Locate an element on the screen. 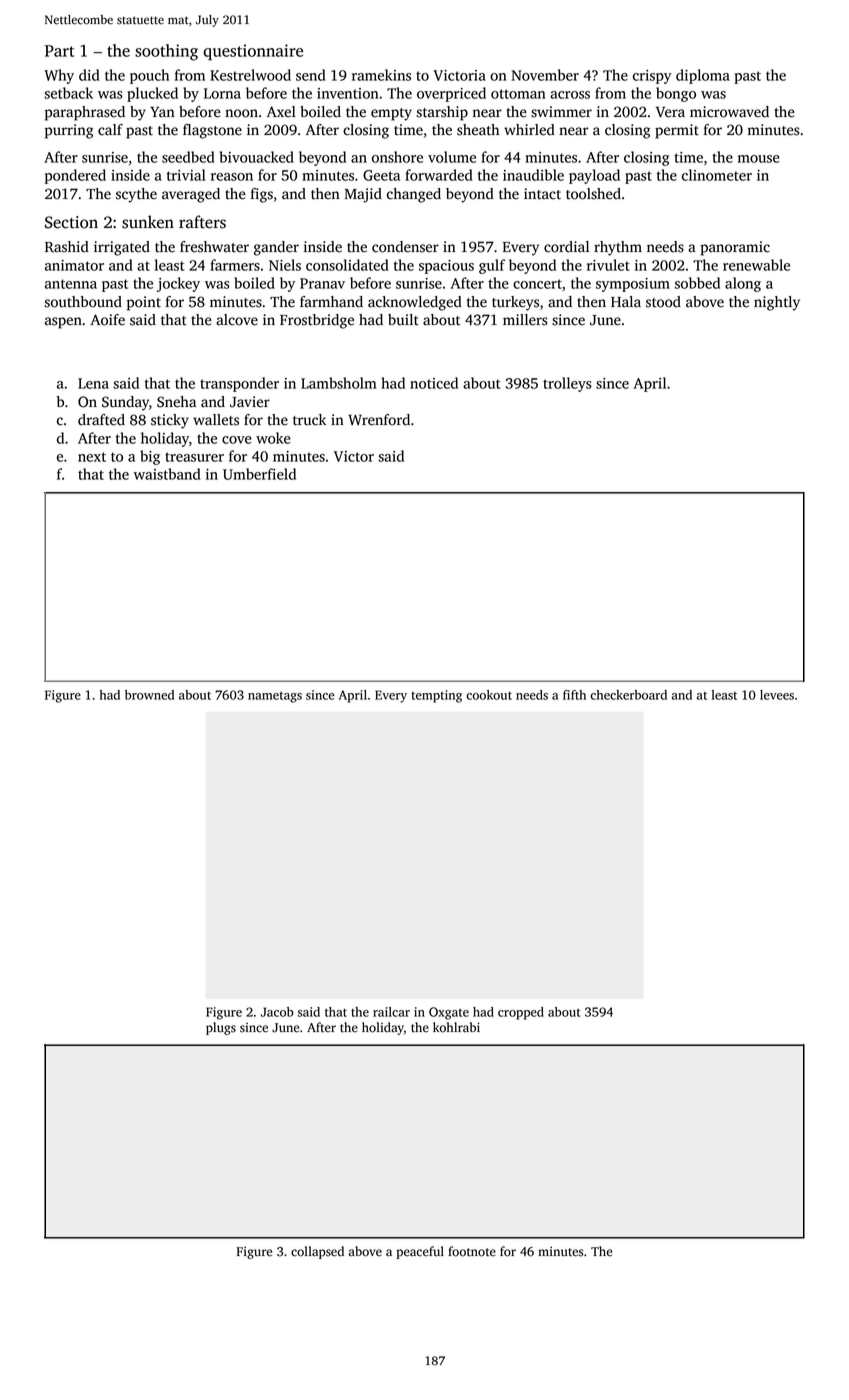 The height and width of the screenshot is (1400, 849). browned is located at coordinates (149, 695).
